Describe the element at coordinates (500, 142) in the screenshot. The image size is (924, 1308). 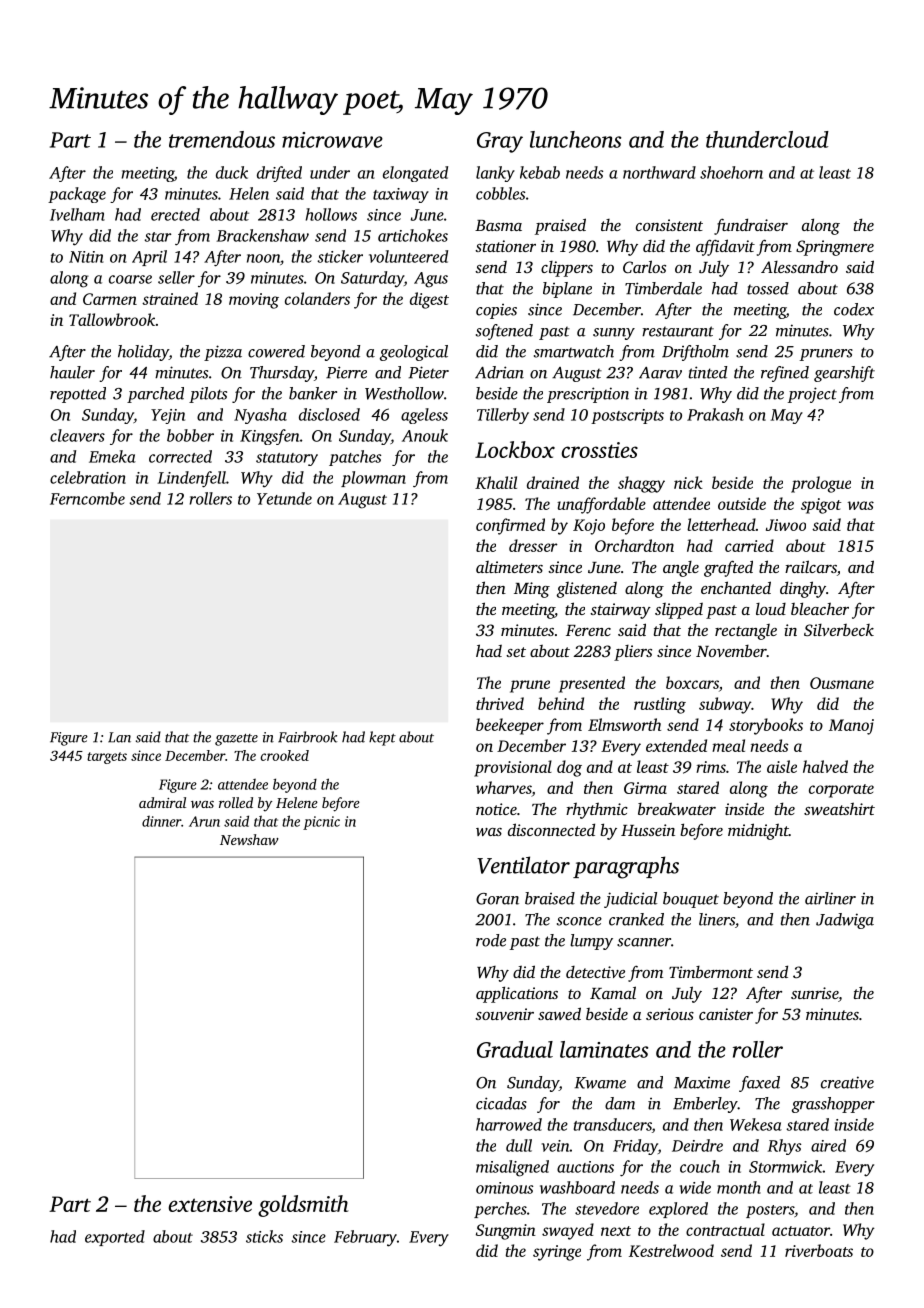
I see `Gray` at that location.
